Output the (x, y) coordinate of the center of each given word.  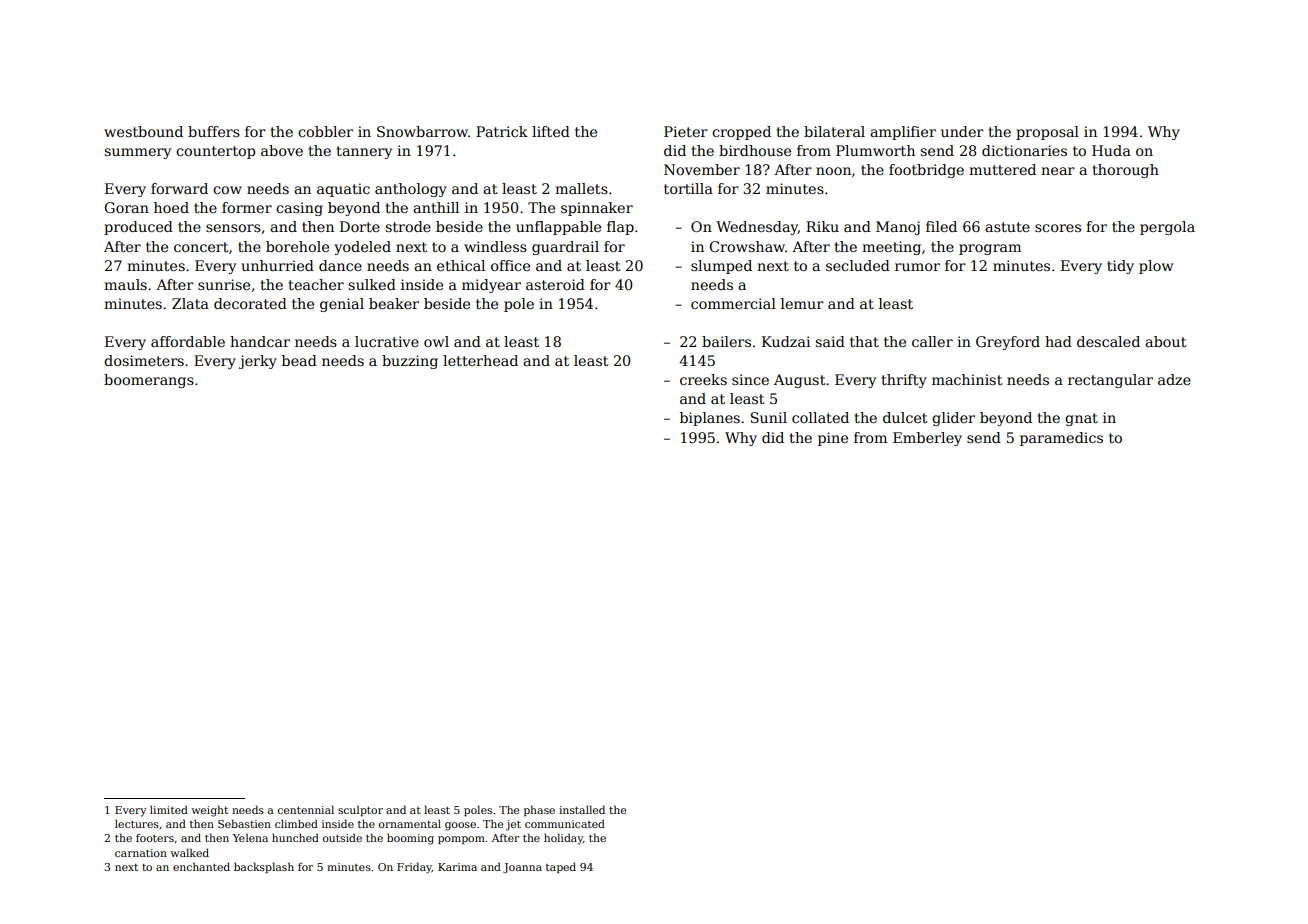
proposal (1047, 133)
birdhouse (755, 150)
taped (561, 868)
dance (340, 265)
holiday (563, 839)
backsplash (264, 867)
